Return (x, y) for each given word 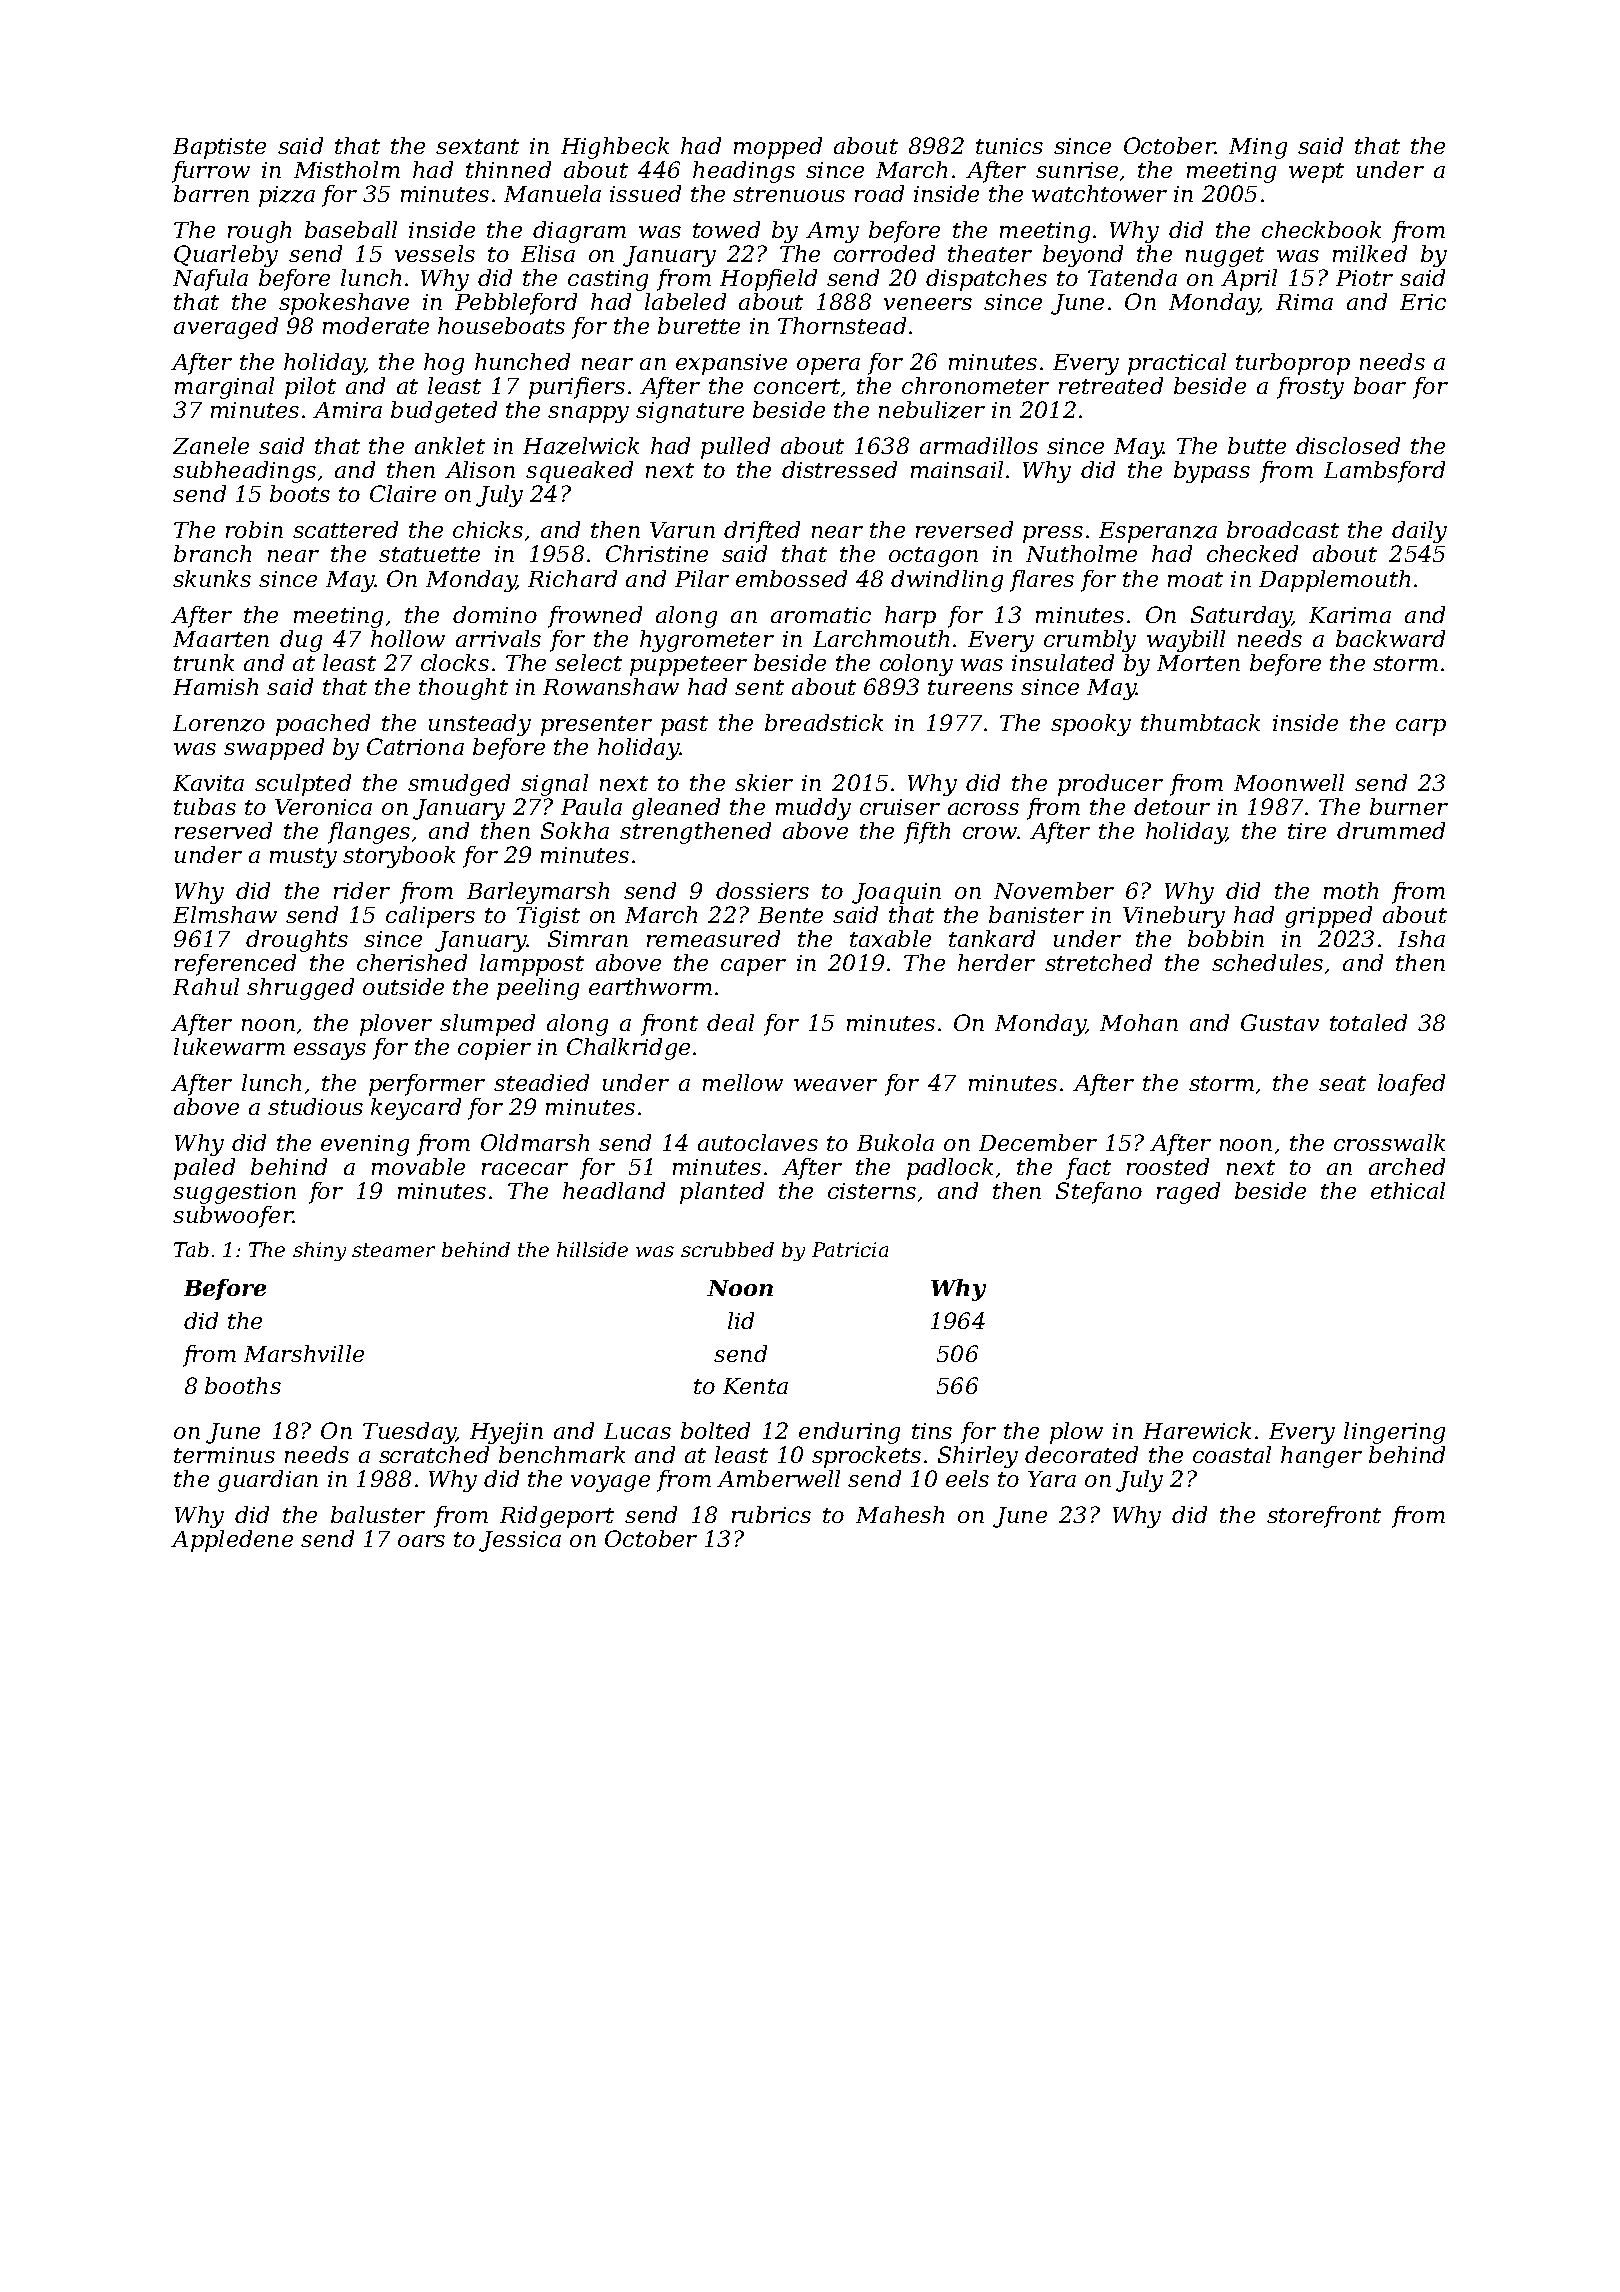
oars (421, 1541)
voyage (610, 1483)
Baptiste (219, 148)
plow (1076, 1433)
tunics (1009, 146)
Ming (1258, 148)
